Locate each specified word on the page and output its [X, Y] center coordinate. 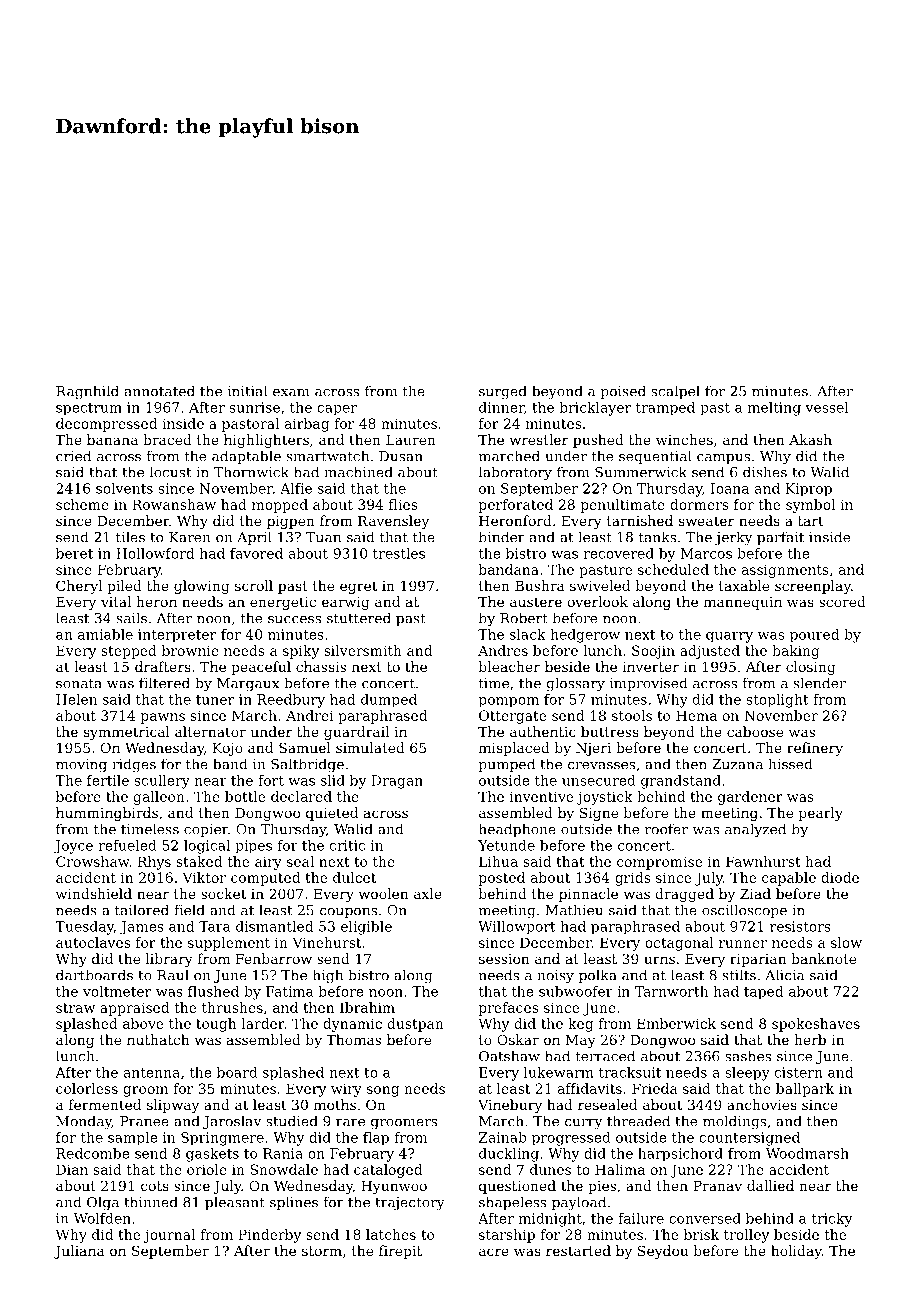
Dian [72, 1169]
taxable [744, 585]
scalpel [675, 392]
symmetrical [127, 733]
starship [507, 1236]
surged [503, 392]
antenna [152, 1073]
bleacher [509, 666]
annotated [160, 391]
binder [502, 537]
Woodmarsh [807, 1153]
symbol [810, 506]
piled [124, 587]
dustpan [416, 1025]
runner [743, 944]
